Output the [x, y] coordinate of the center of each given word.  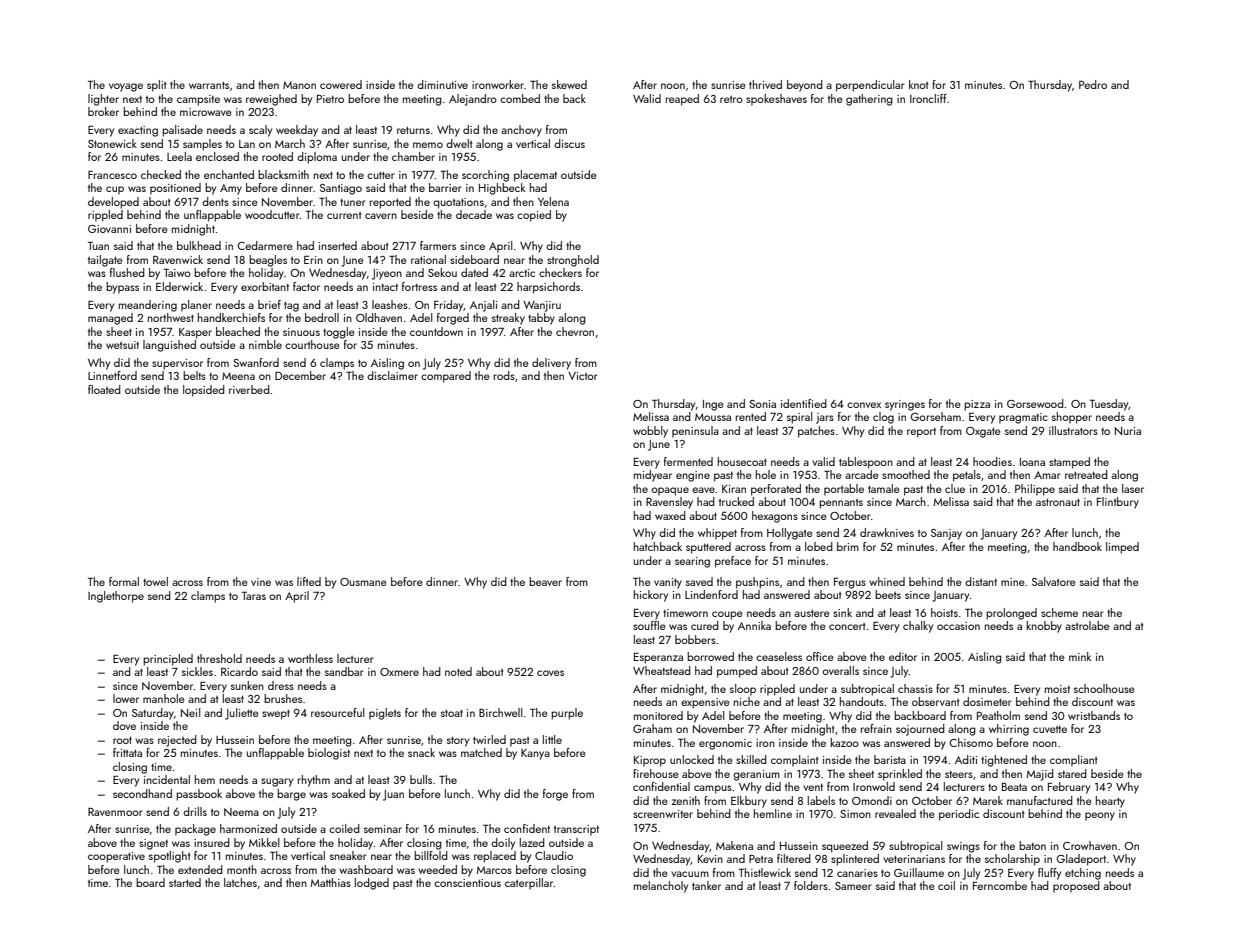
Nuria [1128, 431]
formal [124, 581]
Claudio [554, 855]
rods [504, 375]
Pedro [1093, 84]
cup [115, 190]
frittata [127, 752]
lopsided [204, 391]
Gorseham [935, 416]
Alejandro [473, 100]
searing [692, 562]
